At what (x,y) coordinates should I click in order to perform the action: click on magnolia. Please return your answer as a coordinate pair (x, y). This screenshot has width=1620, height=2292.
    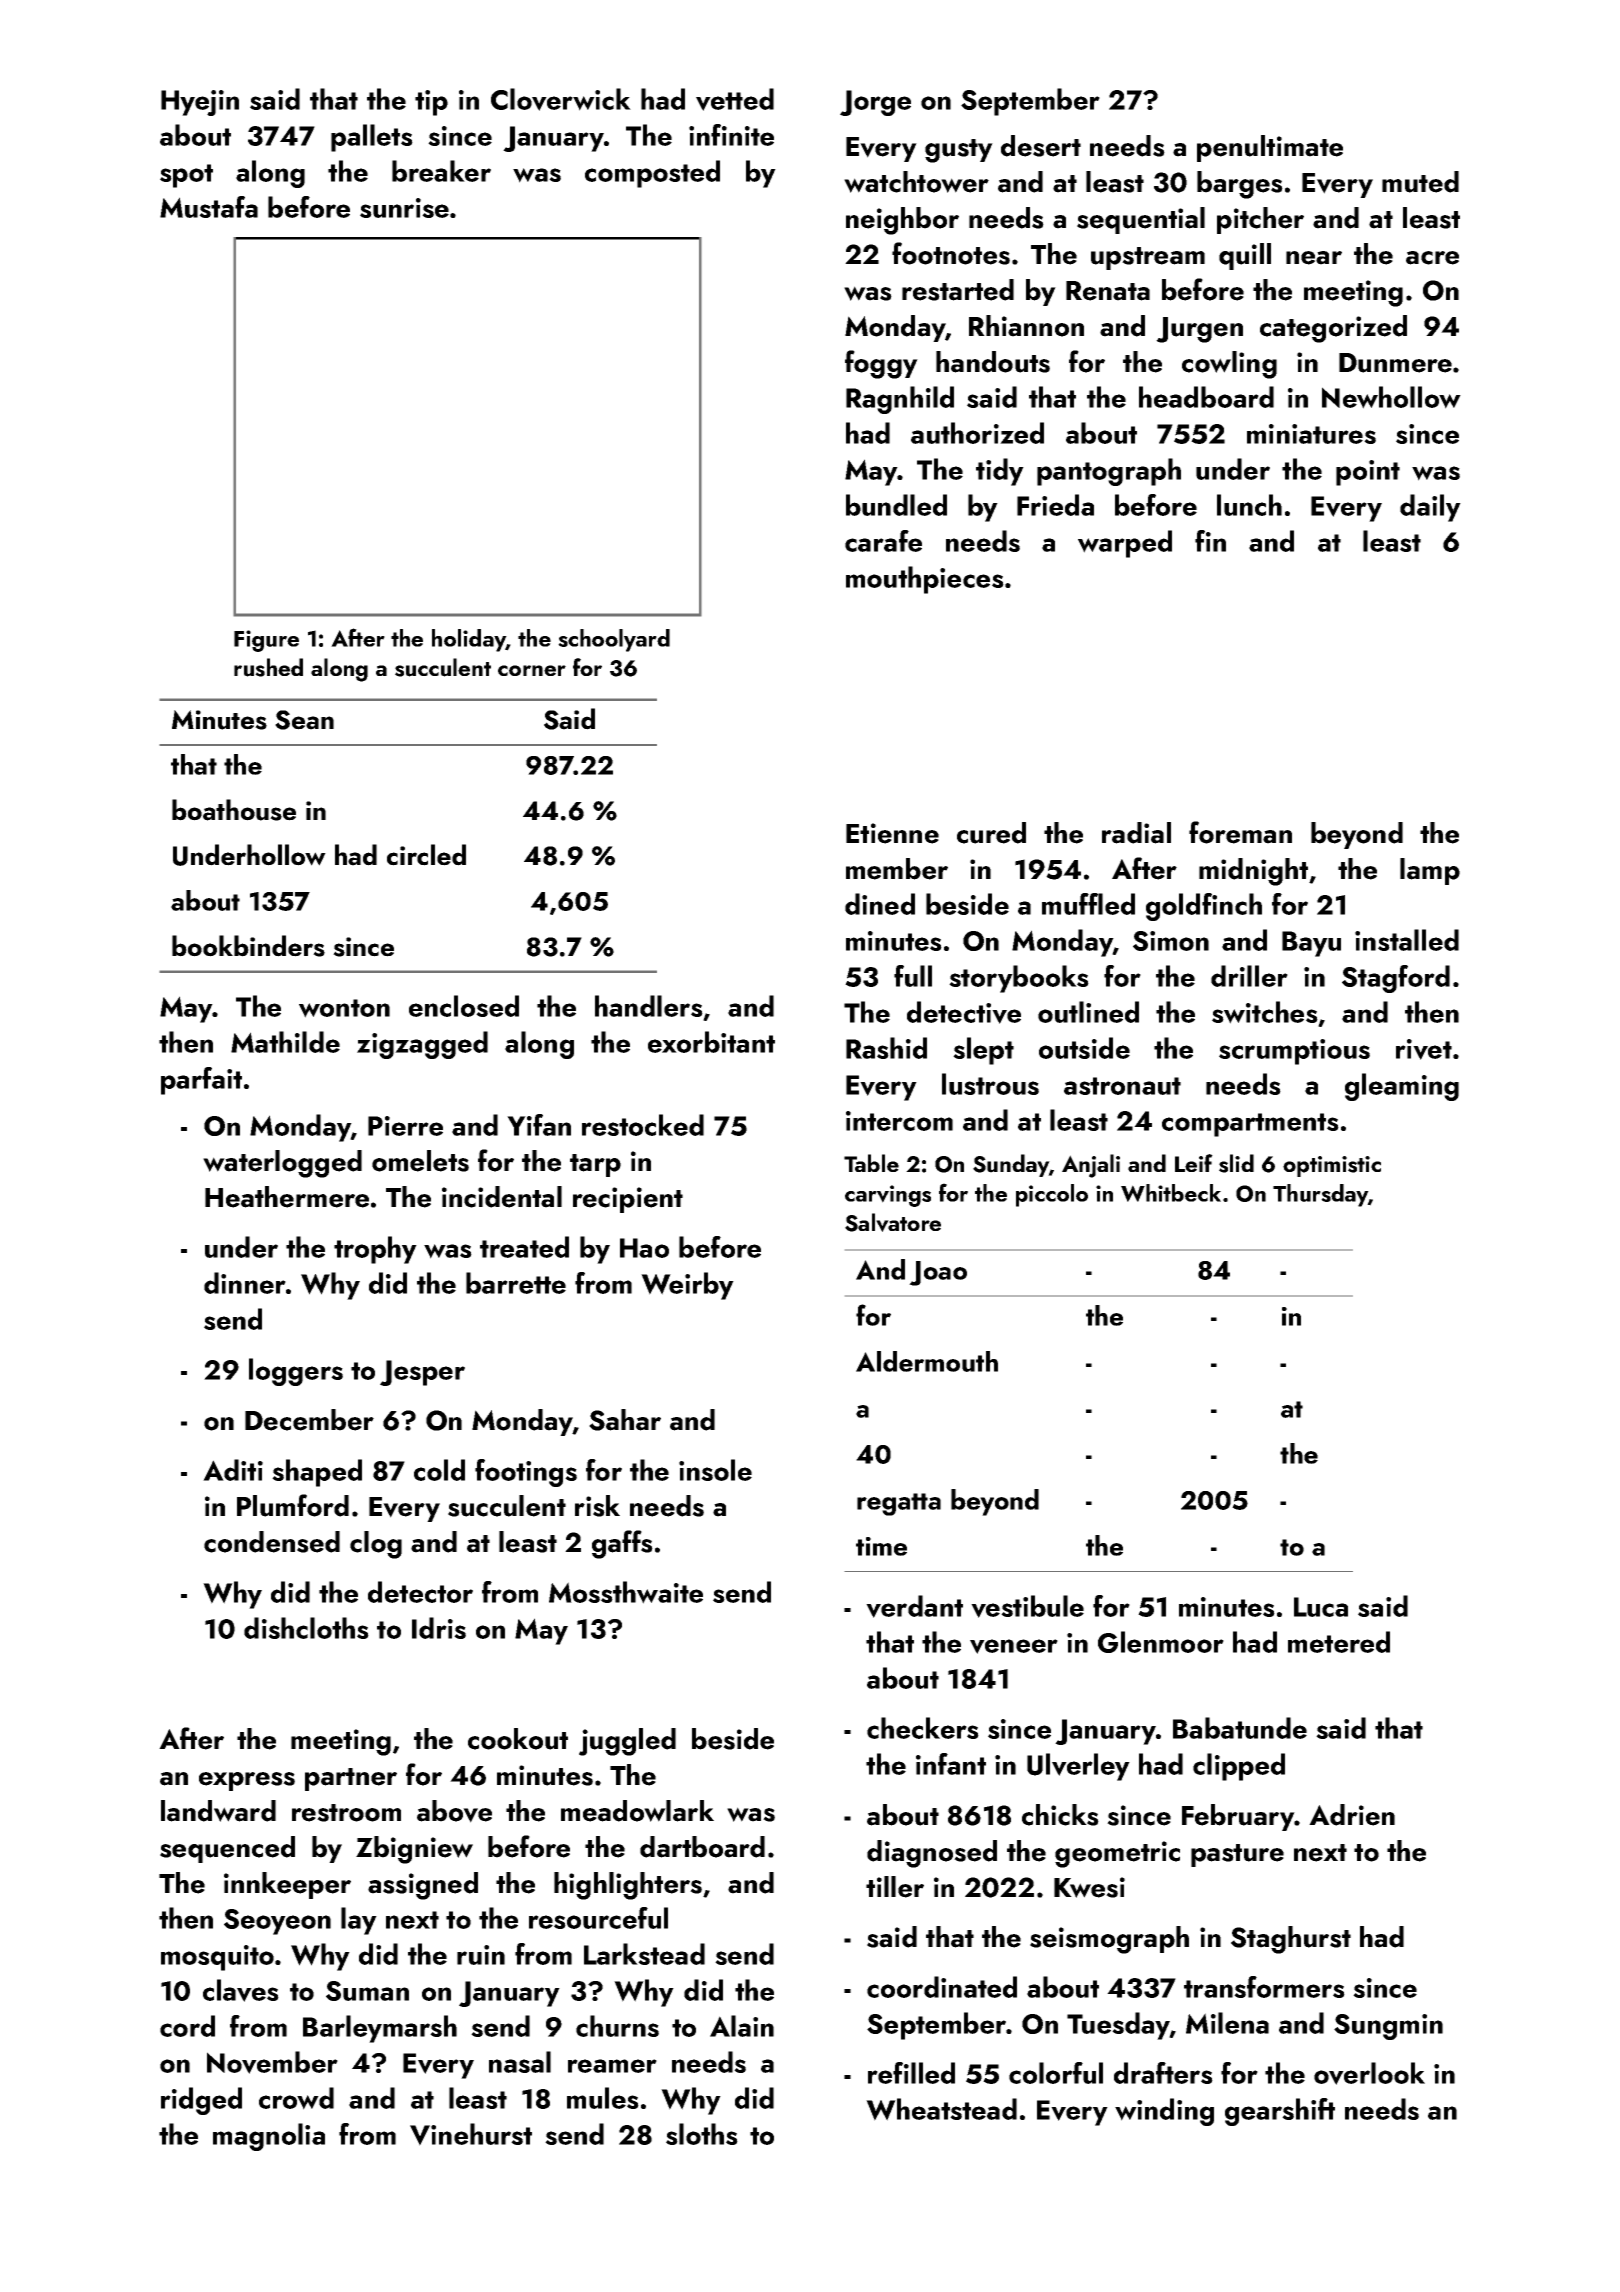
    Looking at the image, I should click on (269, 2137).
